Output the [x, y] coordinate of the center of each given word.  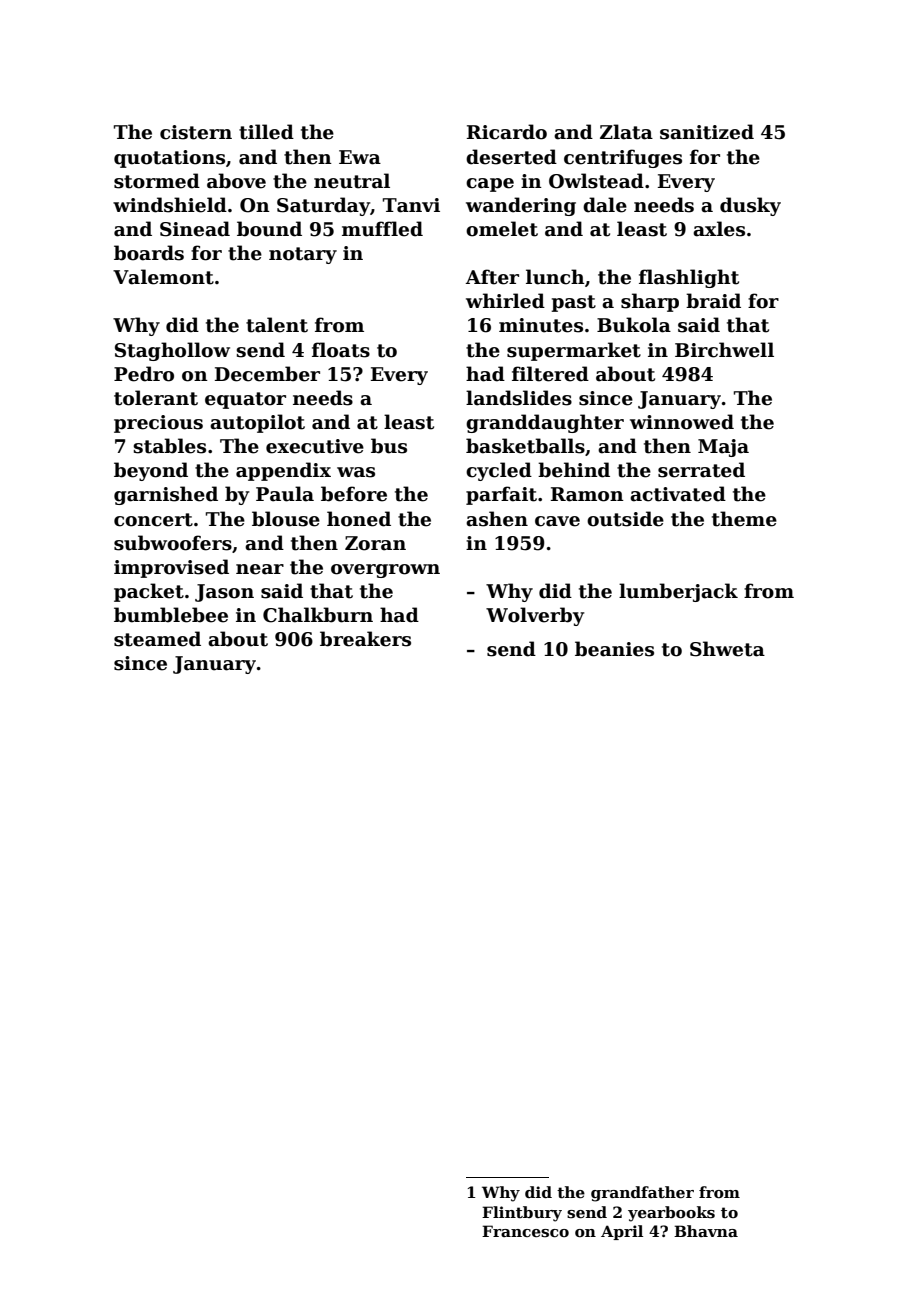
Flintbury [522, 1214]
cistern [196, 132]
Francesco [525, 1231]
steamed [157, 639]
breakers [365, 639]
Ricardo [507, 132]
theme [744, 519]
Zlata [626, 132]
